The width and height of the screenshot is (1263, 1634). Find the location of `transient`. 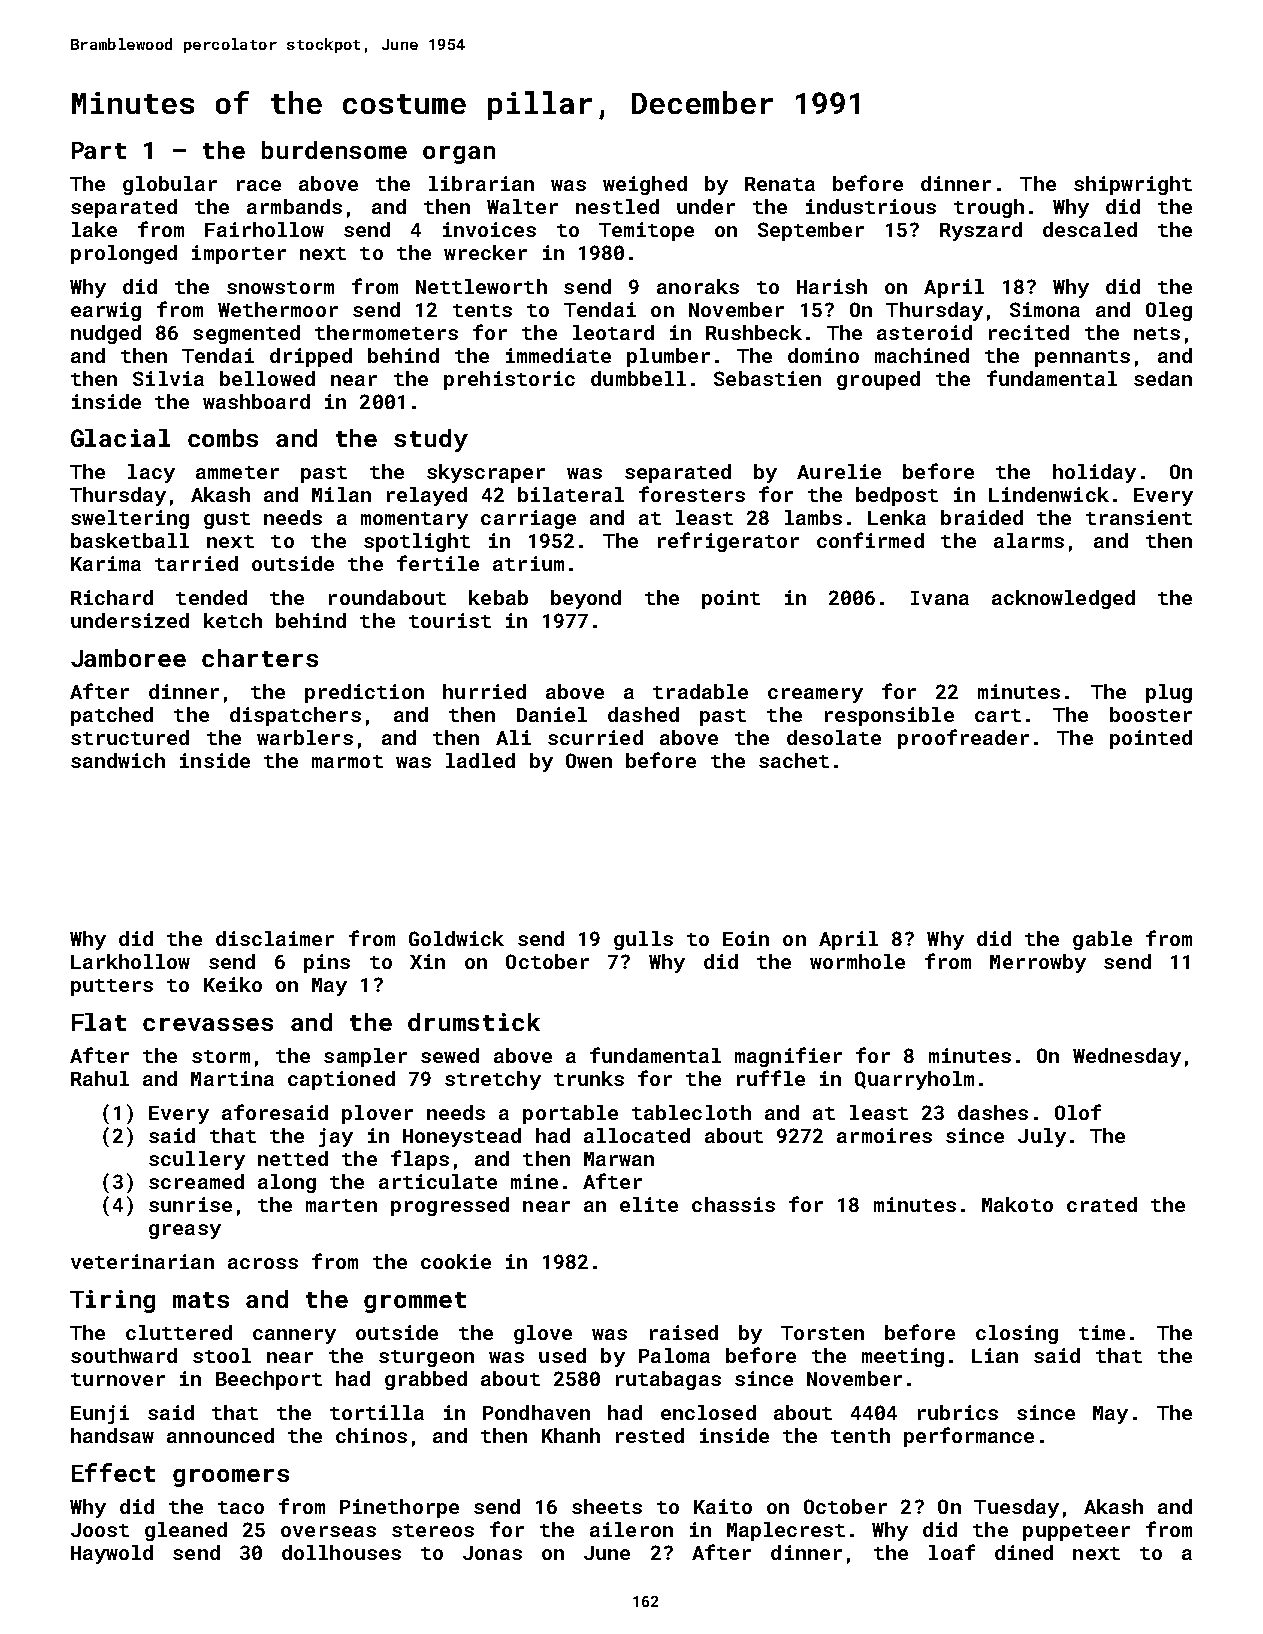

transient is located at coordinates (1139, 517).
